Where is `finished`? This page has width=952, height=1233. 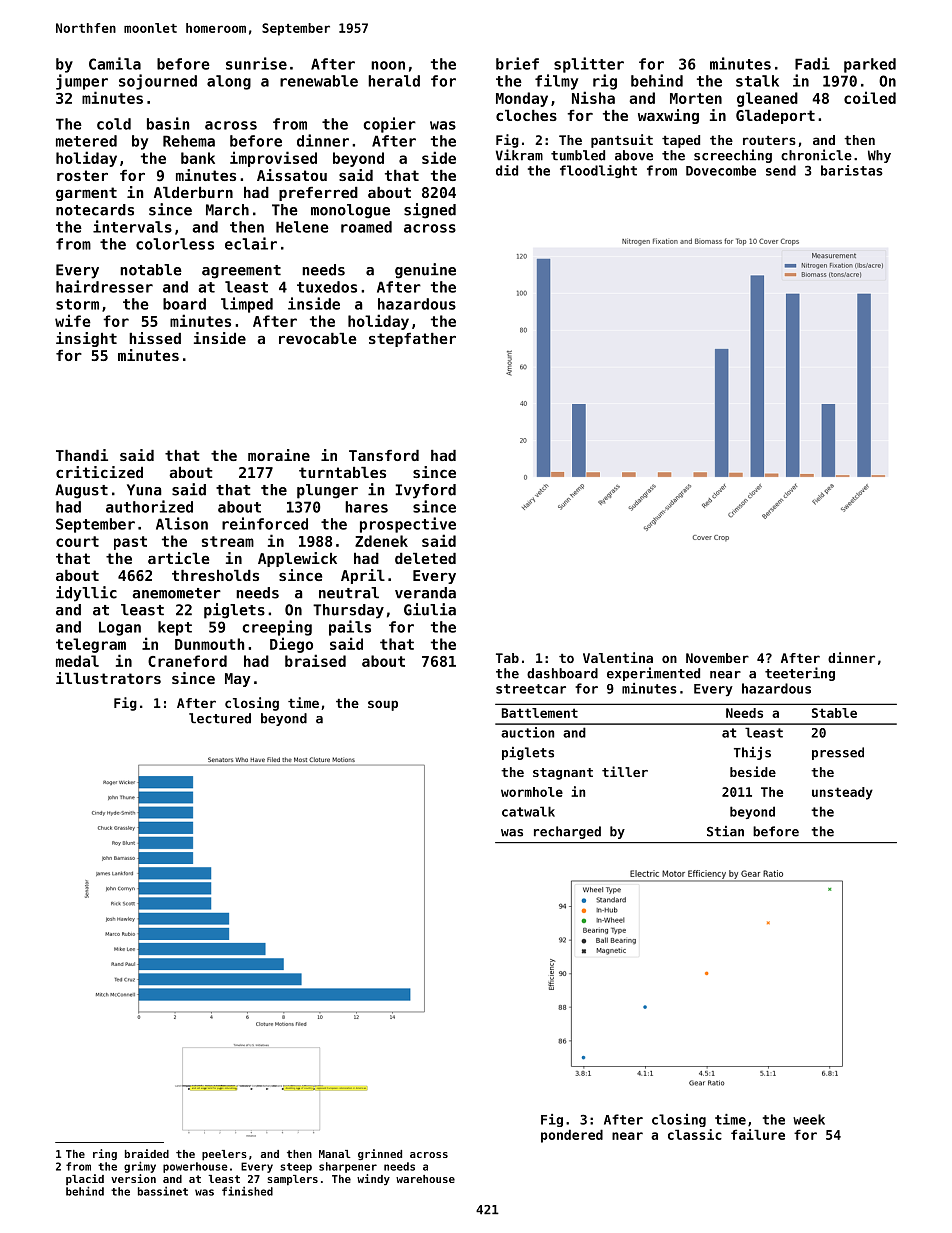
finished is located at coordinates (247, 1191).
